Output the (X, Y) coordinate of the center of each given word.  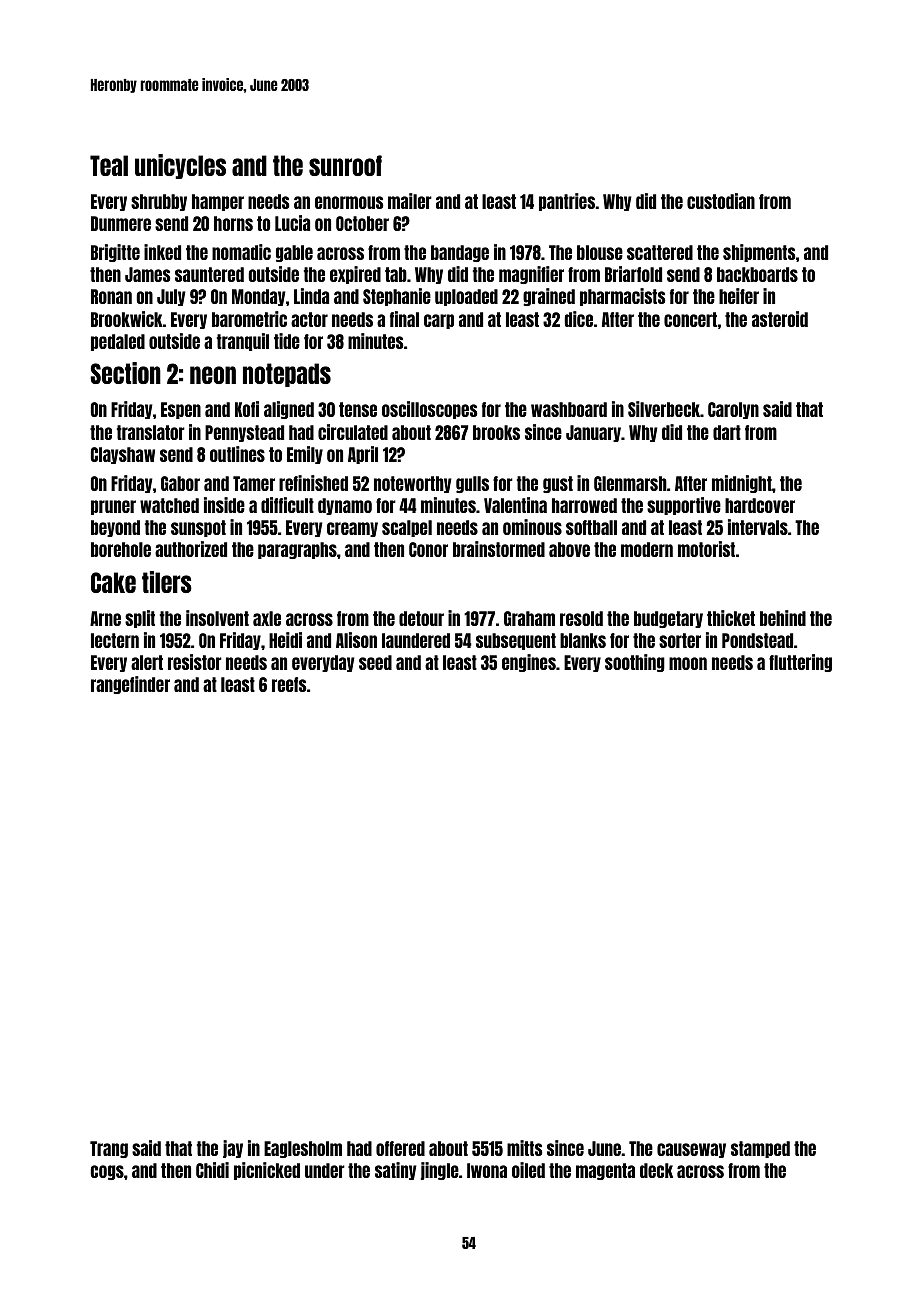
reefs (289, 684)
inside (224, 505)
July (171, 297)
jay (233, 1149)
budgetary (668, 619)
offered (400, 1148)
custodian (721, 201)
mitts (525, 1148)
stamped (760, 1149)
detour (421, 618)
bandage (460, 253)
